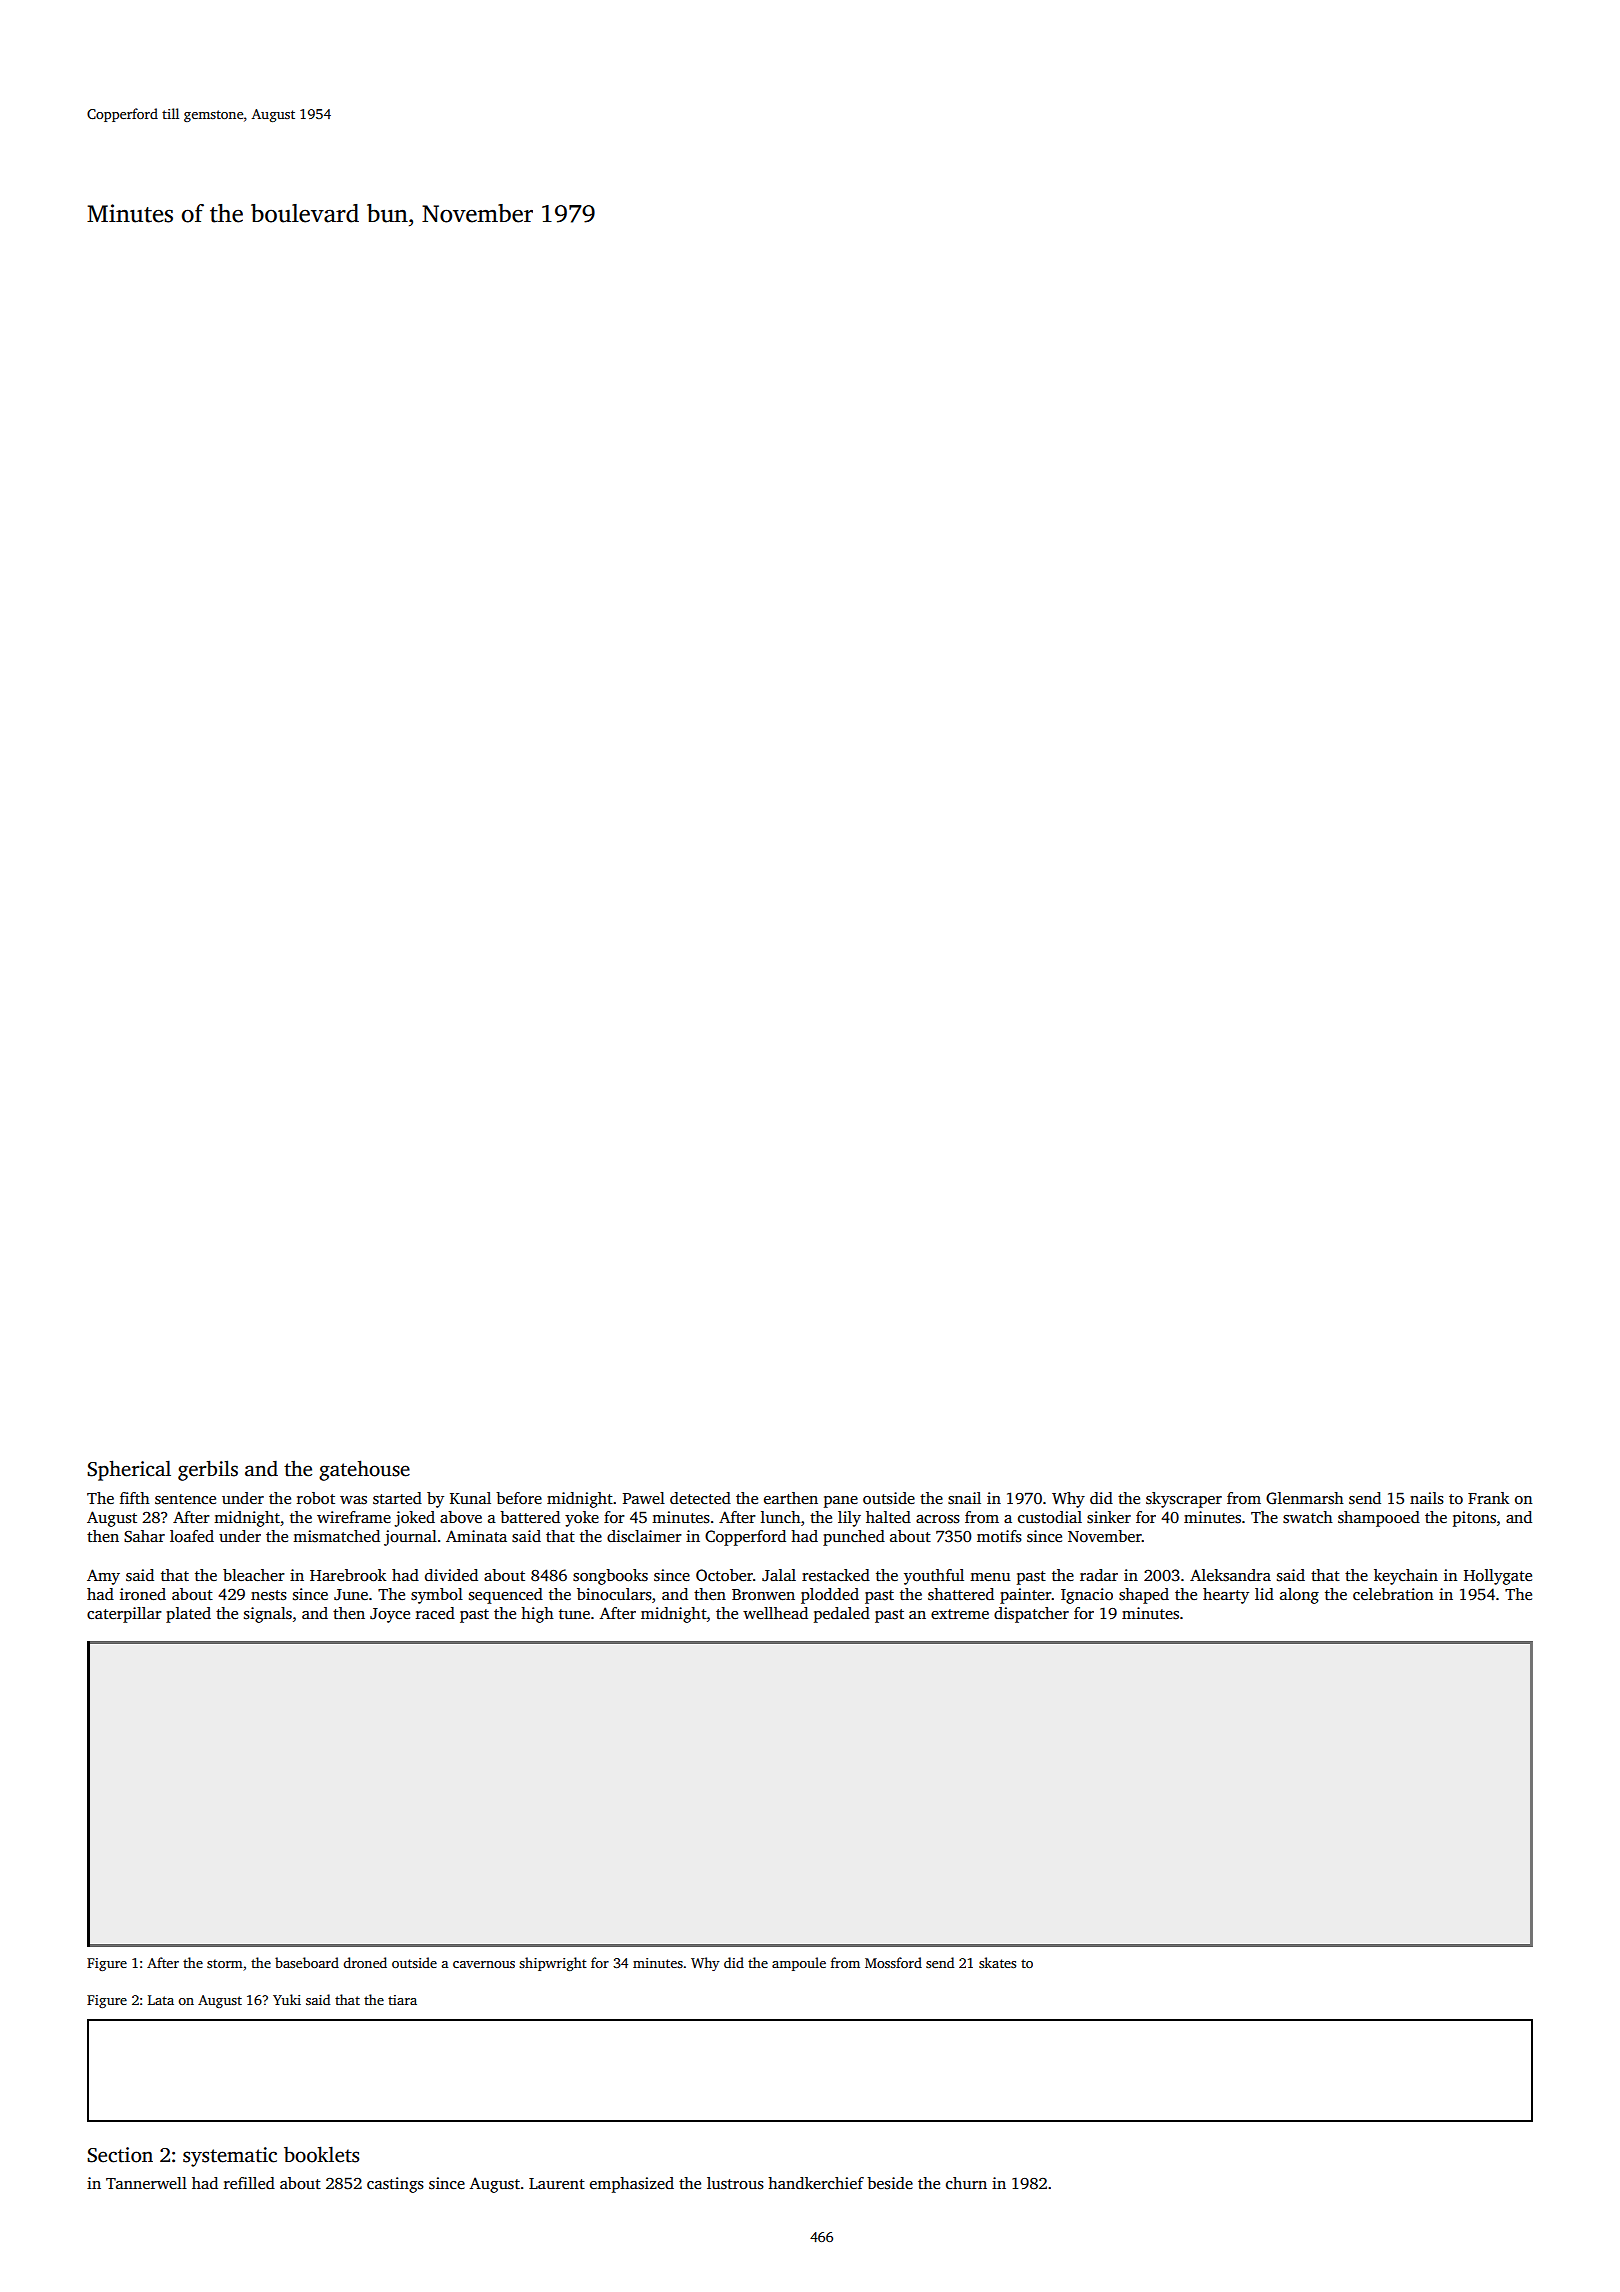 The height and width of the document is (2292, 1620). What do you see at coordinates (1393, 1594) in the document?
I see `celebration` at bounding box center [1393, 1594].
